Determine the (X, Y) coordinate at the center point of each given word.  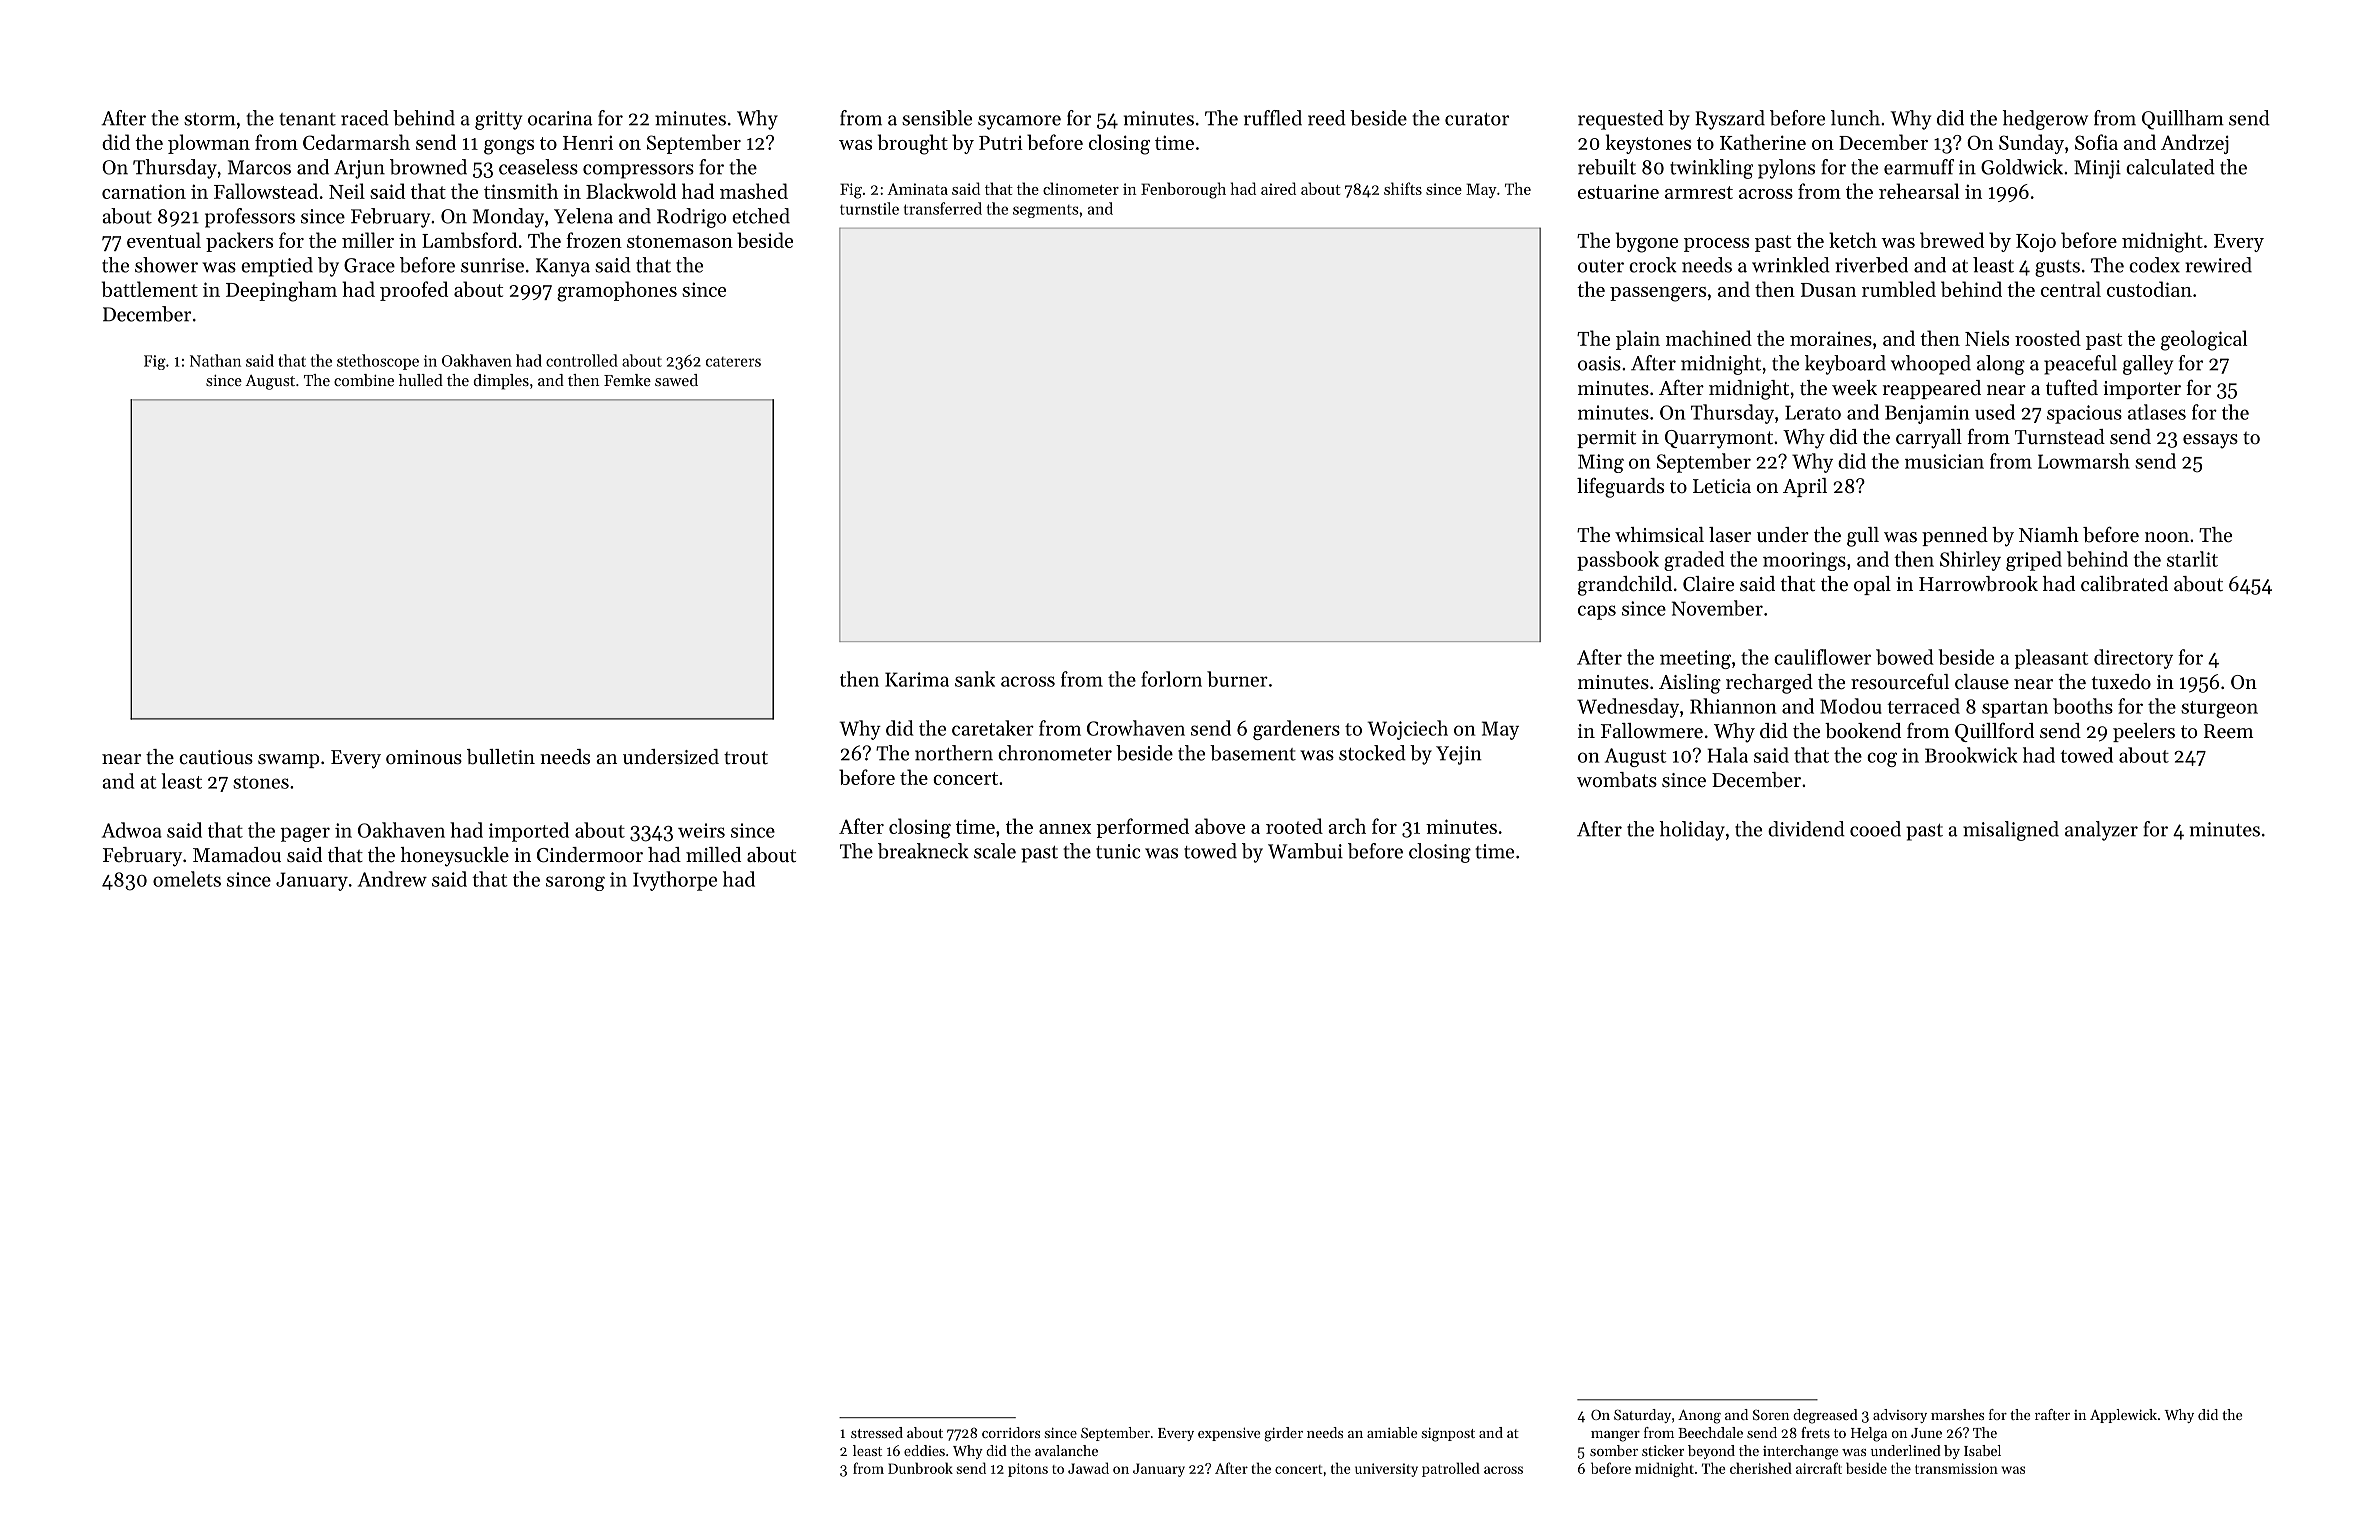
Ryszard (1730, 120)
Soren (1771, 1414)
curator (1477, 119)
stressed (877, 1432)
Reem (2228, 731)
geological (2204, 340)
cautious (216, 757)
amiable (1392, 1432)
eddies (924, 1450)
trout (746, 758)
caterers (733, 362)
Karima (917, 679)
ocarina (560, 118)
